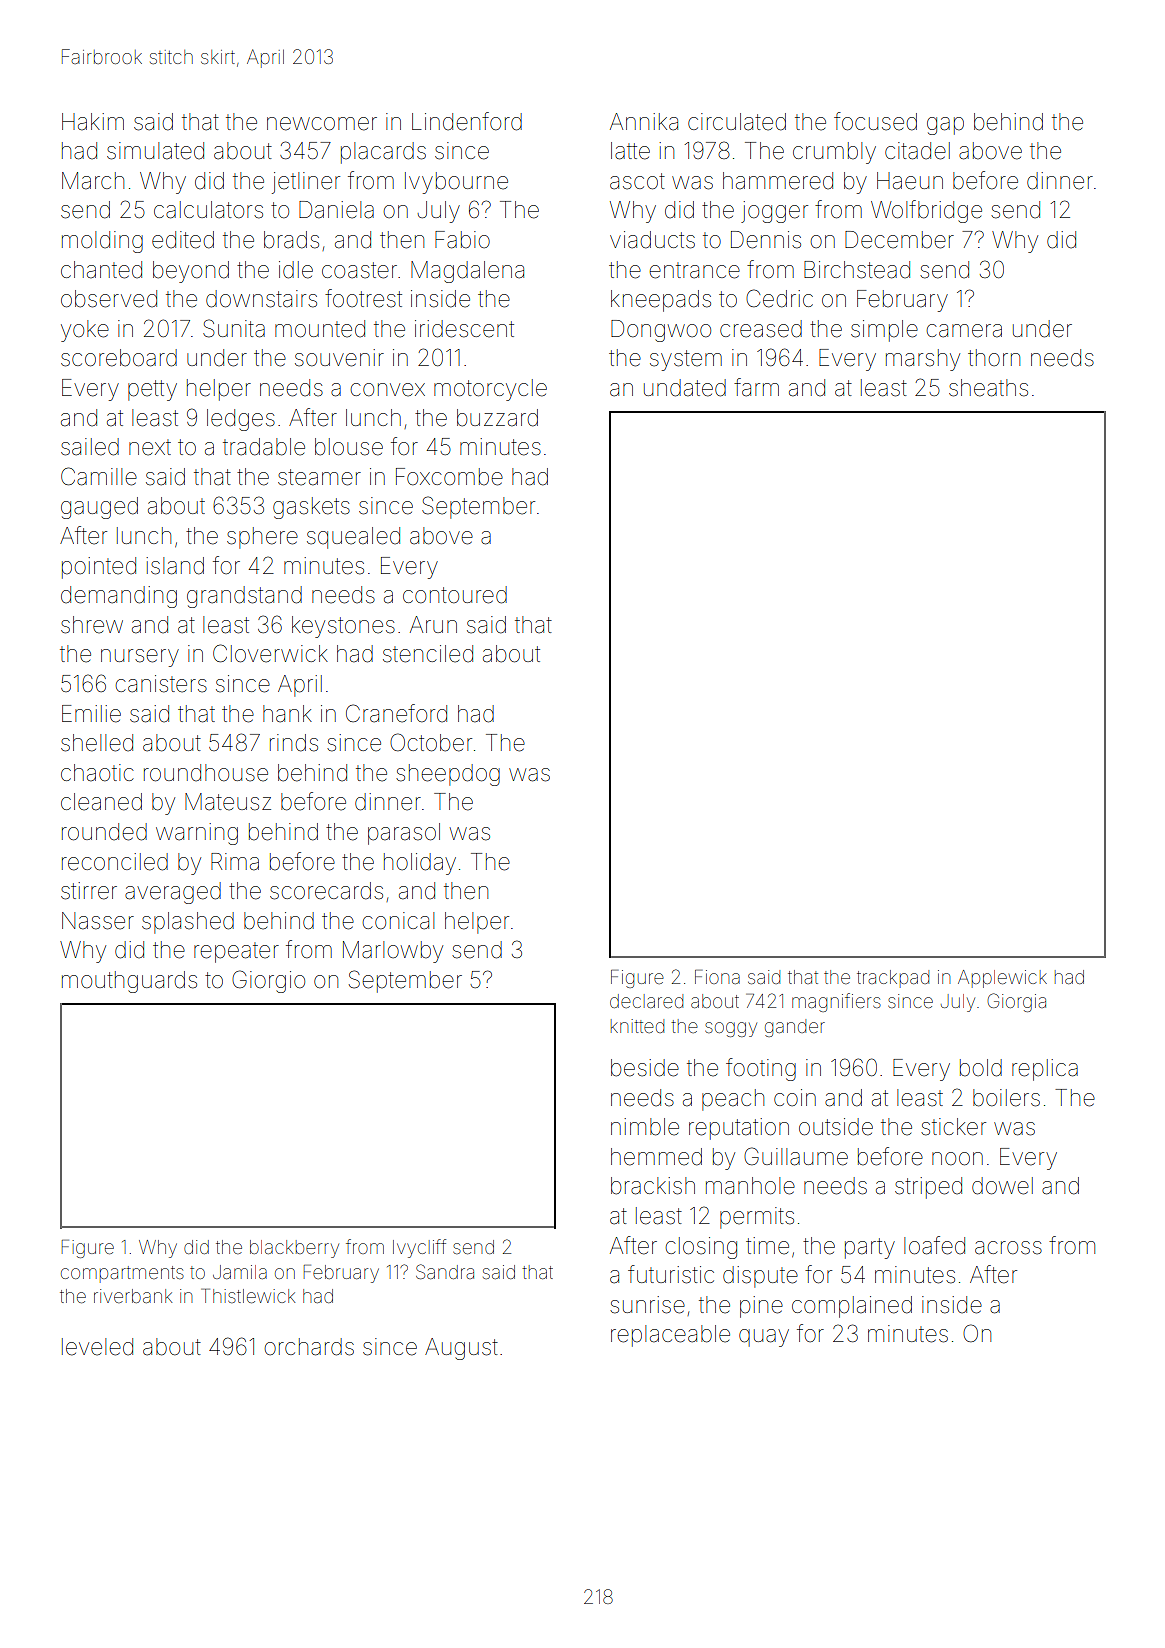 This screenshot has height=1648, width=1165. What do you see at coordinates (461, 1349) in the screenshot?
I see `August` at bounding box center [461, 1349].
